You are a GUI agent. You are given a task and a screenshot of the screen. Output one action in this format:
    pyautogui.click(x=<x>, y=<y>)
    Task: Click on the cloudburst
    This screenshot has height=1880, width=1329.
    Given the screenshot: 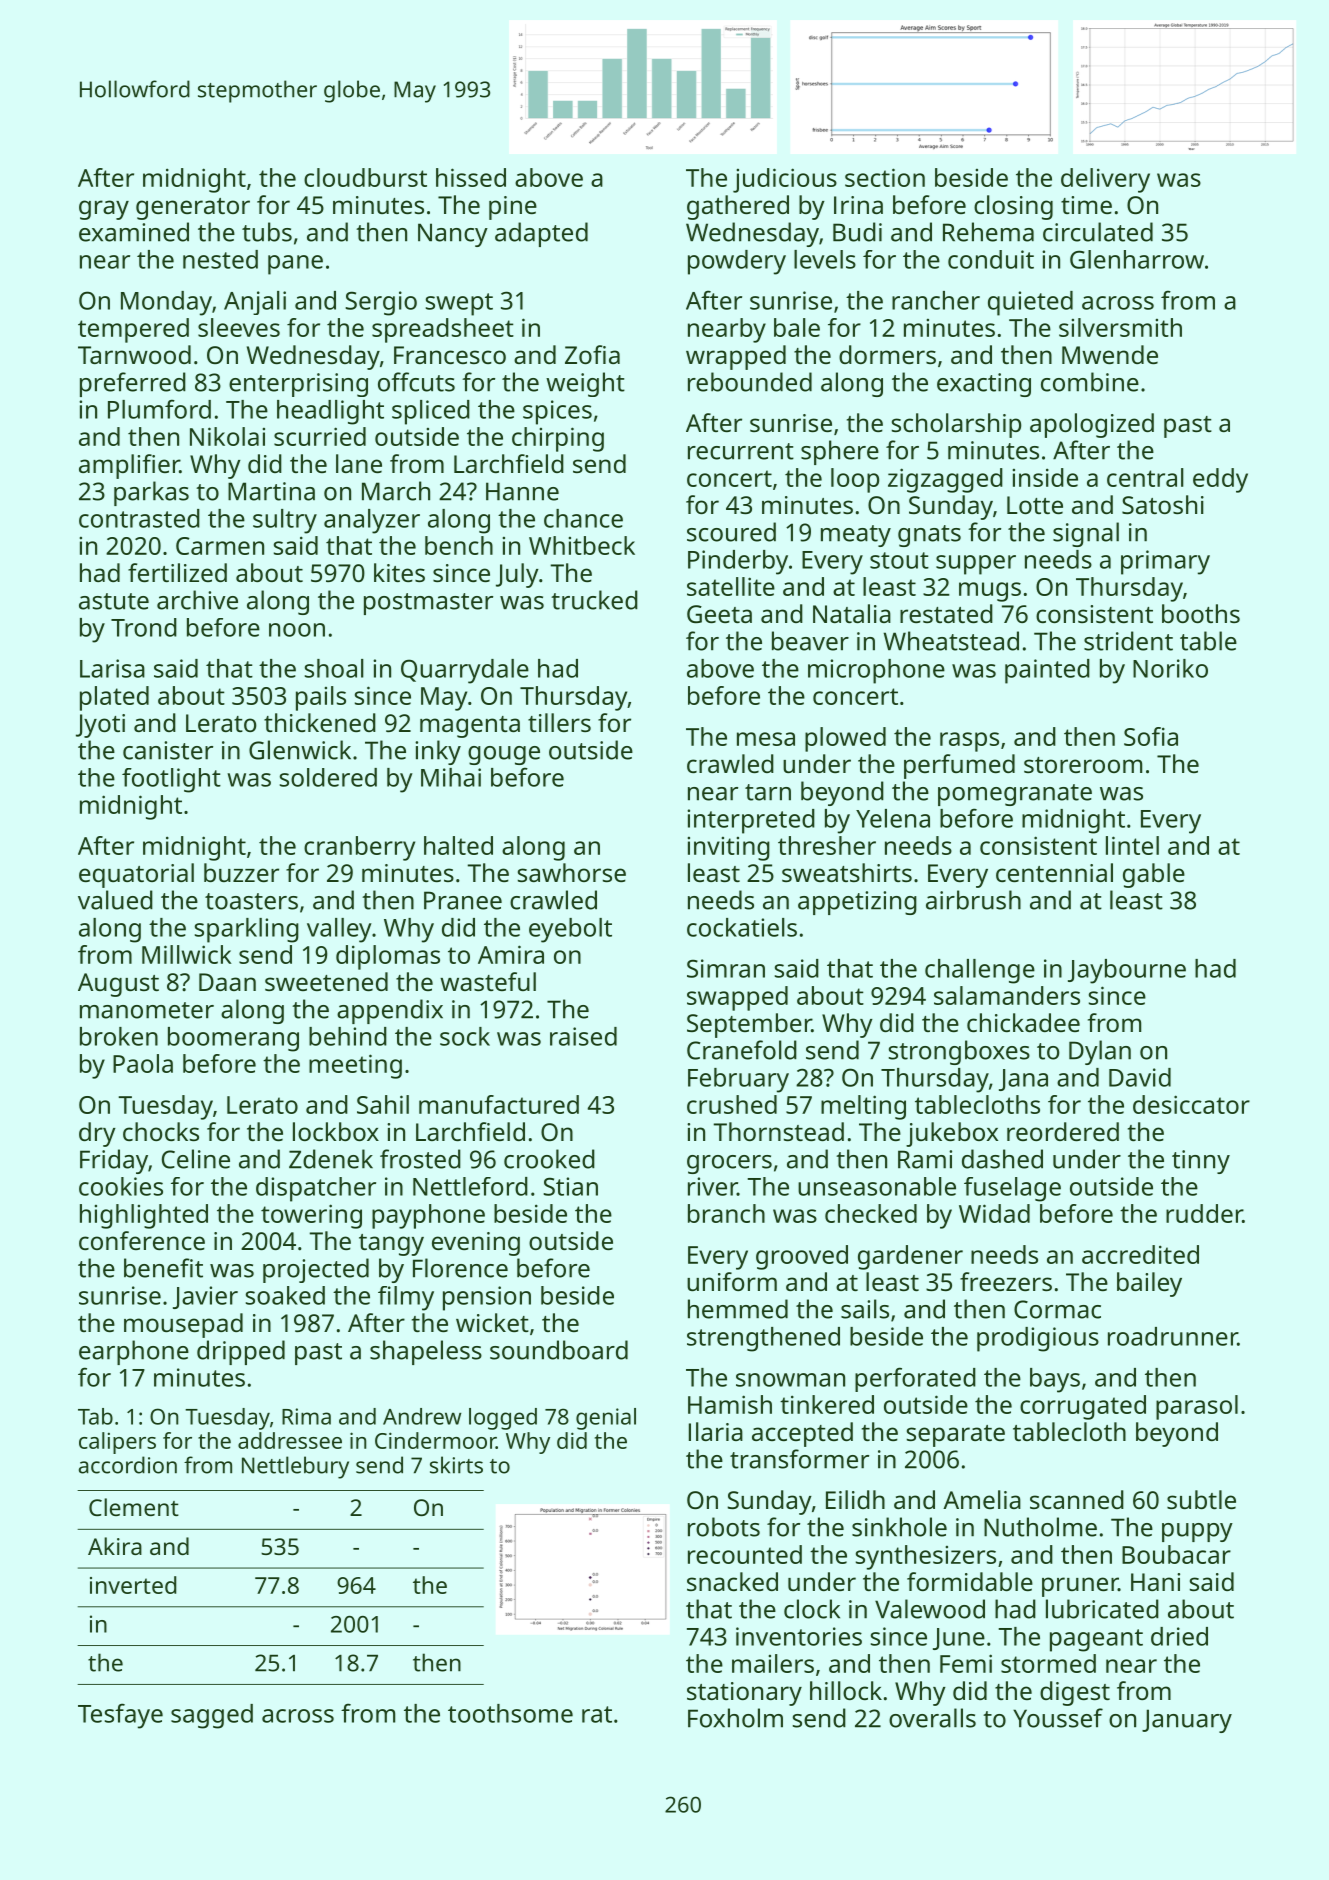 What is the action you would take?
    pyautogui.click(x=365, y=177)
